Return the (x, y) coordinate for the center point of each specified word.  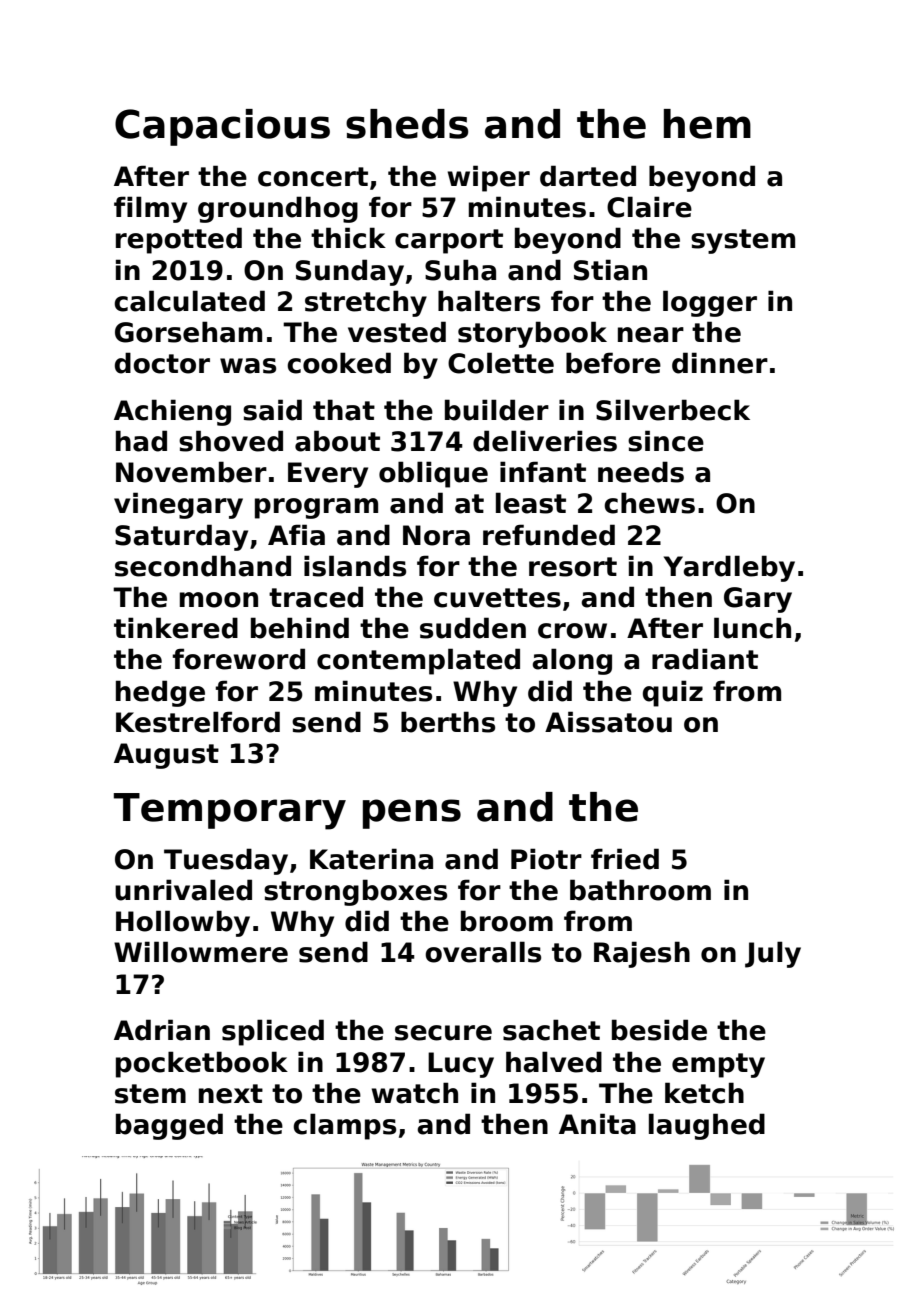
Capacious (222, 127)
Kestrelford (198, 722)
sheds (407, 124)
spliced (273, 1032)
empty (718, 1065)
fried (625, 859)
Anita (597, 1124)
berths (448, 722)
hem (707, 124)
